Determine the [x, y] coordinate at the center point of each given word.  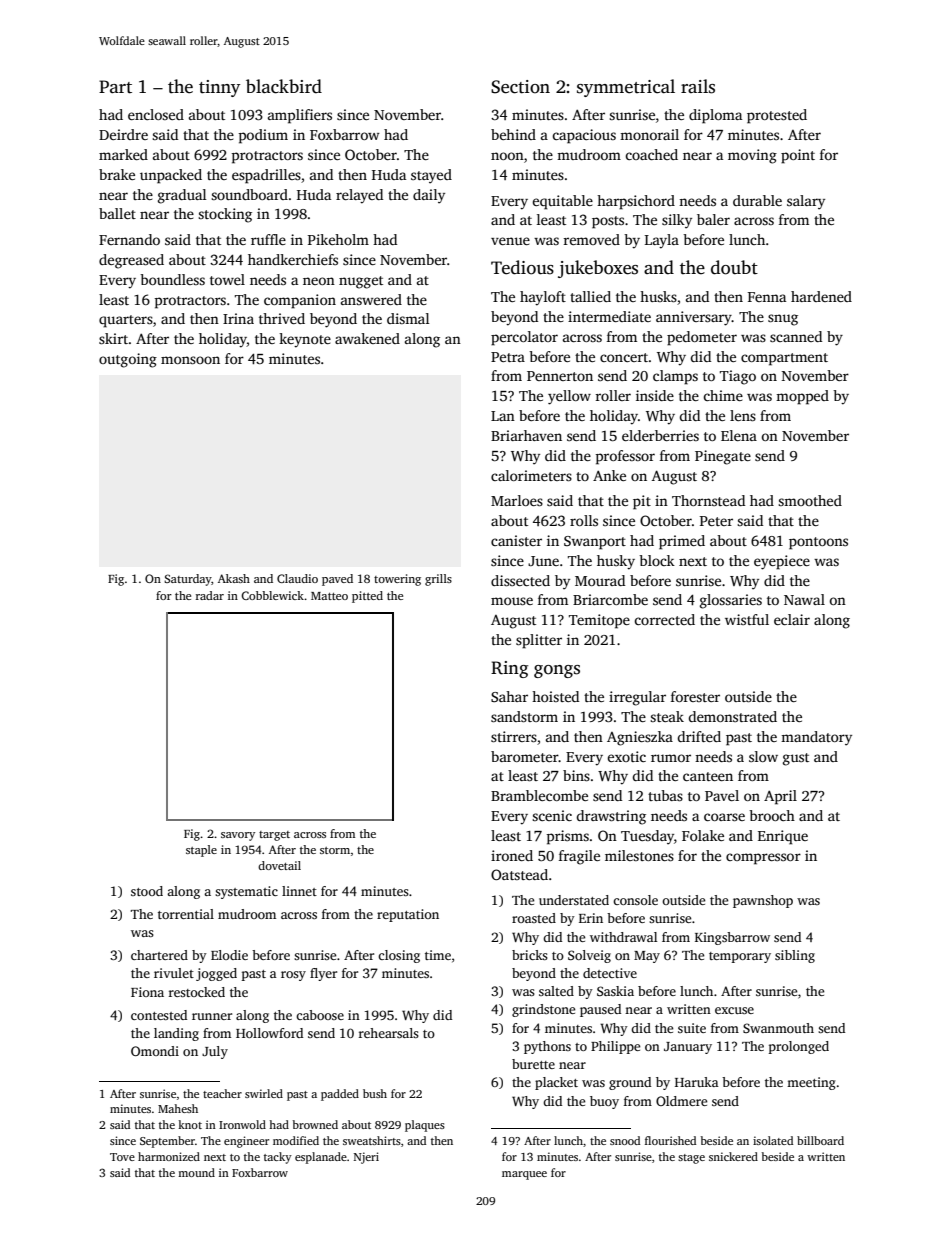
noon [507, 156]
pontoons [818, 543]
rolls [584, 520]
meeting [811, 1083]
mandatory [816, 738]
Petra [508, 357]
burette [533, 1064]
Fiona [147, 992]
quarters [126, 321]
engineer [246, 1142]
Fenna [767, 297]
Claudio [297, 578]
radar [210, 595]
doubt [734, 267]
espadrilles [266, 176]
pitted [367, 597]
